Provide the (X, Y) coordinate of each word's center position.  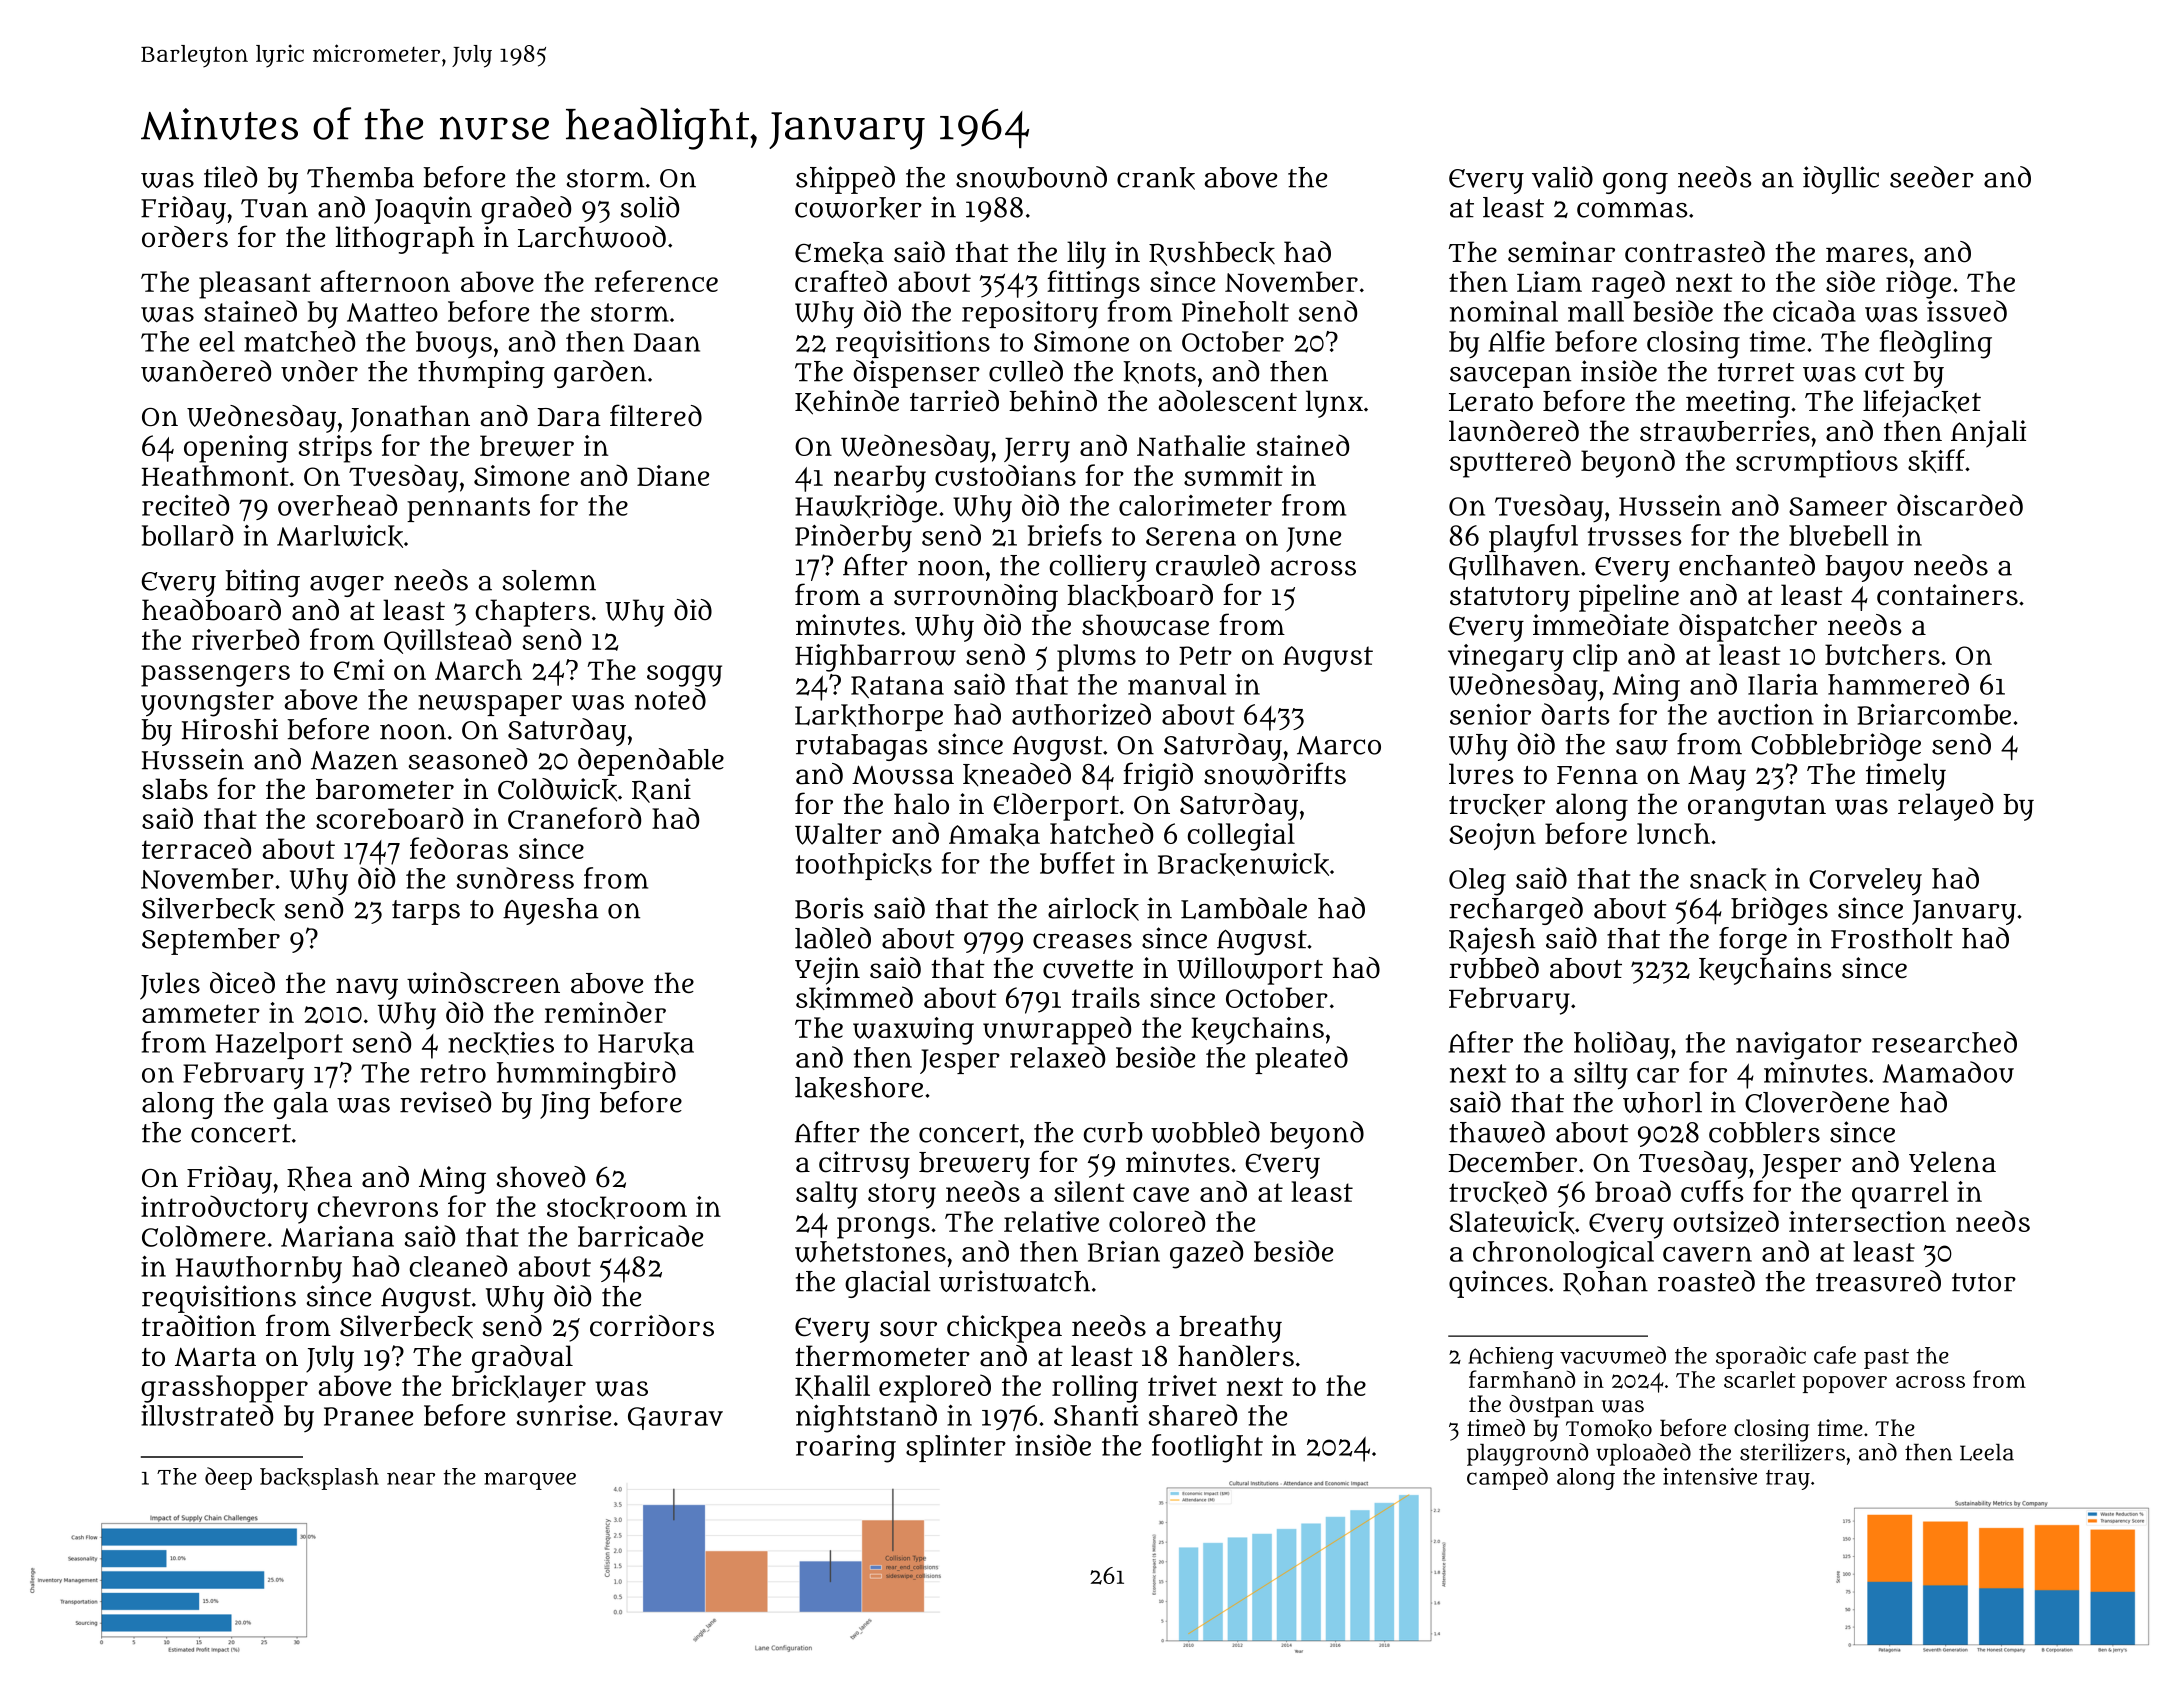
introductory (224, 1209)
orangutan (1757, 808)
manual (1177, 684)
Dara (569, 417)
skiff (1936, 461)
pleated (1301, 1060)
